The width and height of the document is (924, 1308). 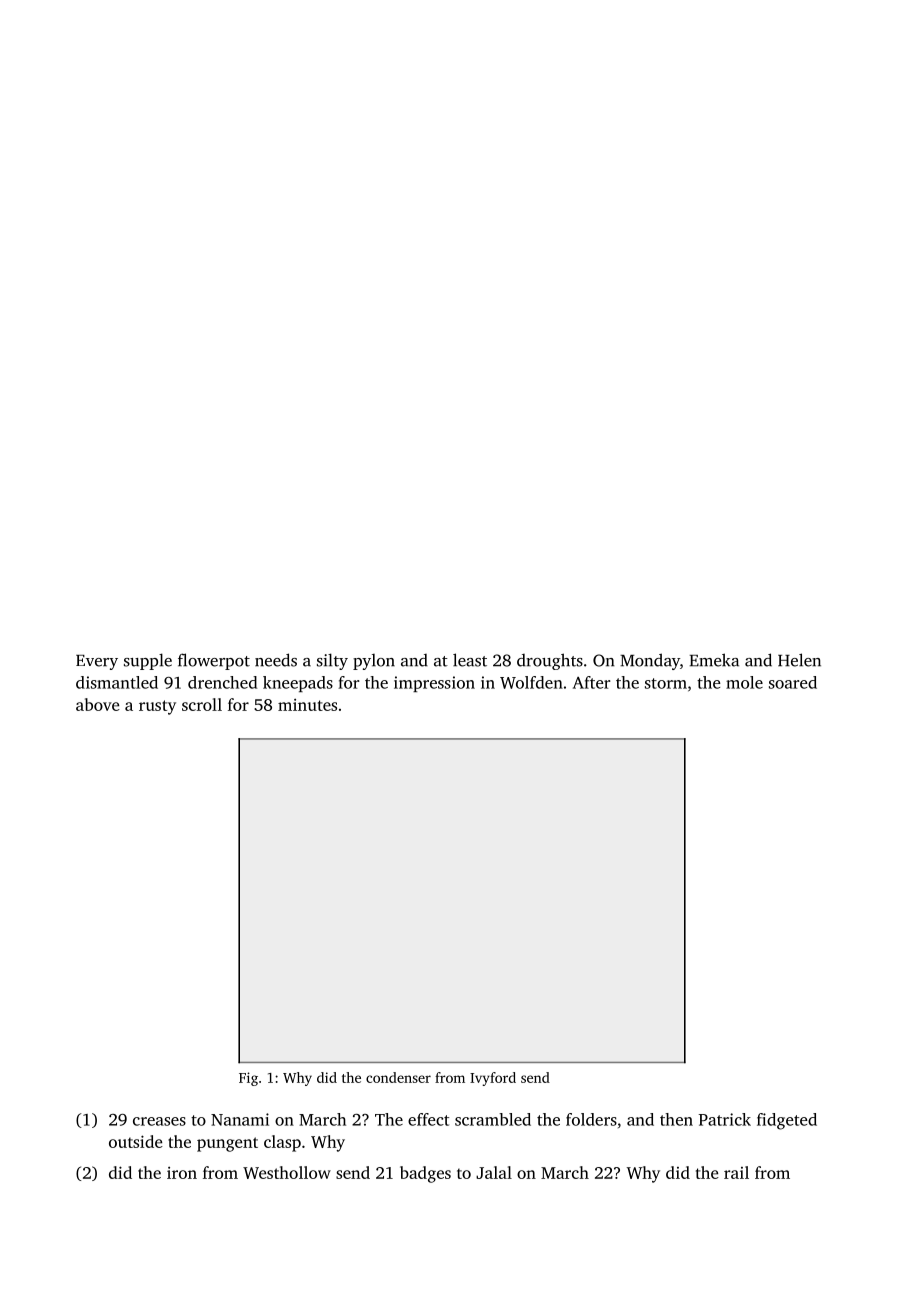 I want to click on rusty, so click(x=157, y=707).
